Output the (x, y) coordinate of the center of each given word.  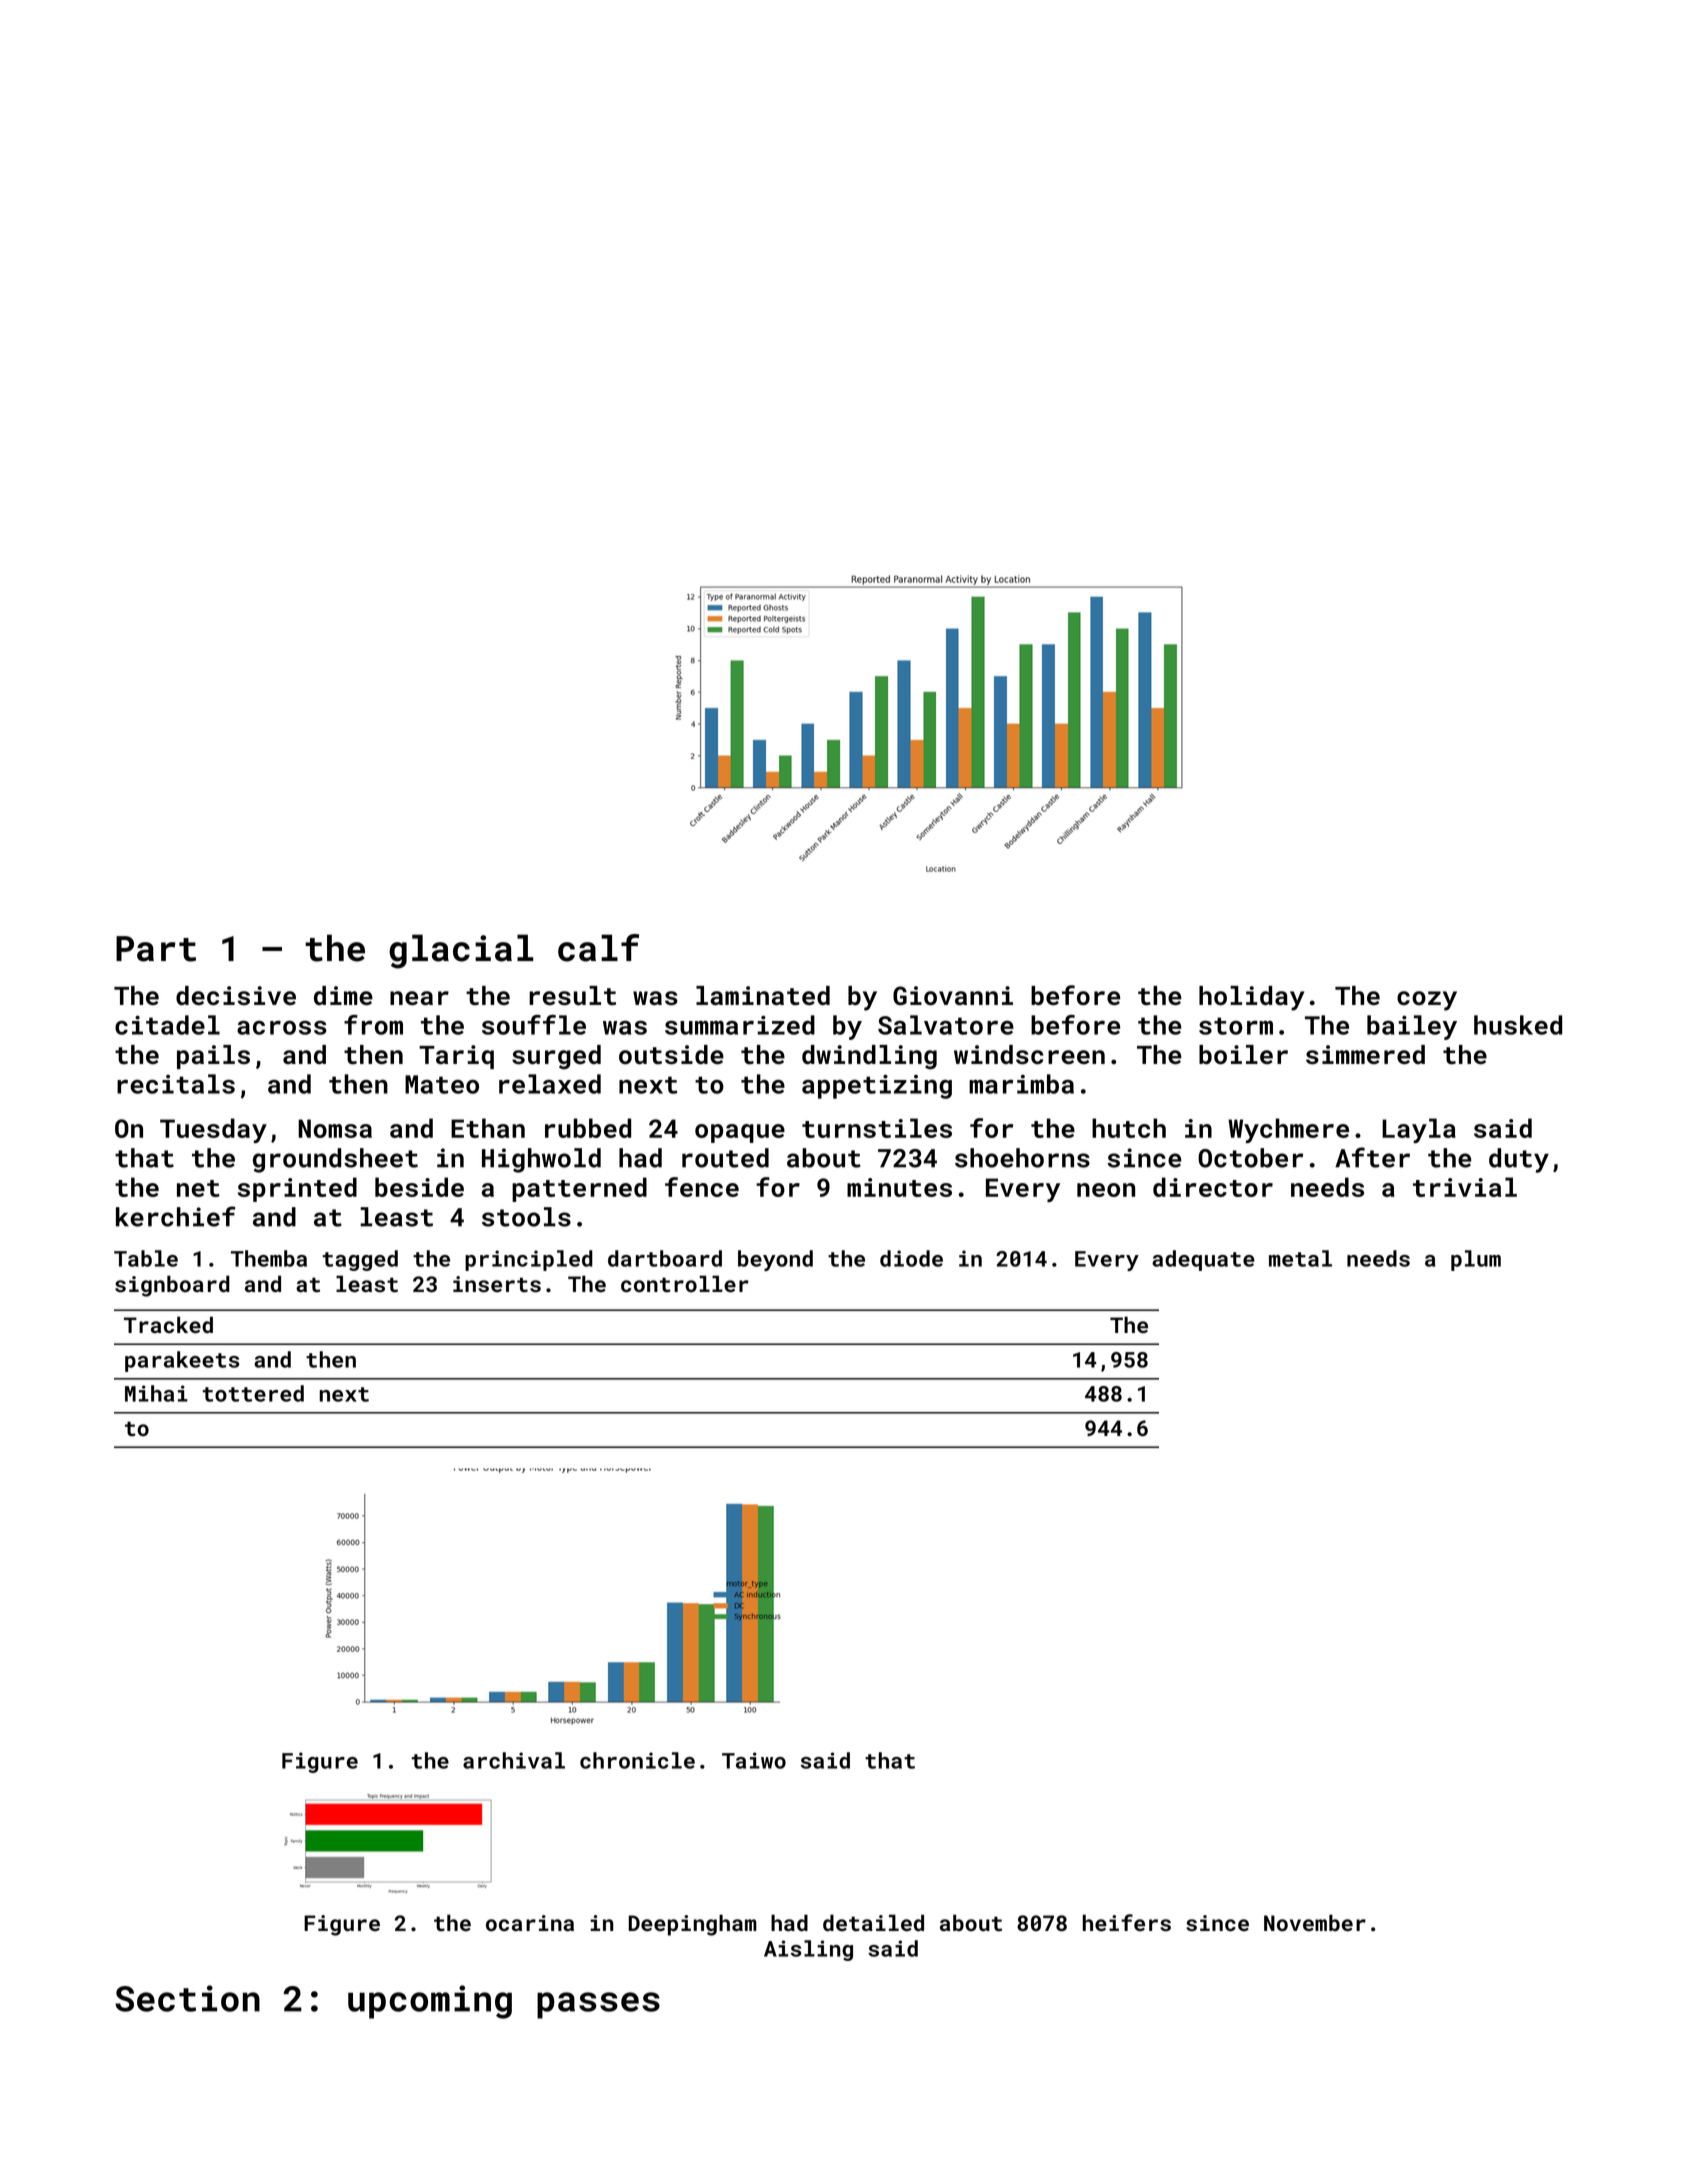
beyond (775, 1260)
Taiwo (754, 1760)
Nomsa (335, 1128)
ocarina (530, 1923)
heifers (1127, 1923)
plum (1476, 1260)
